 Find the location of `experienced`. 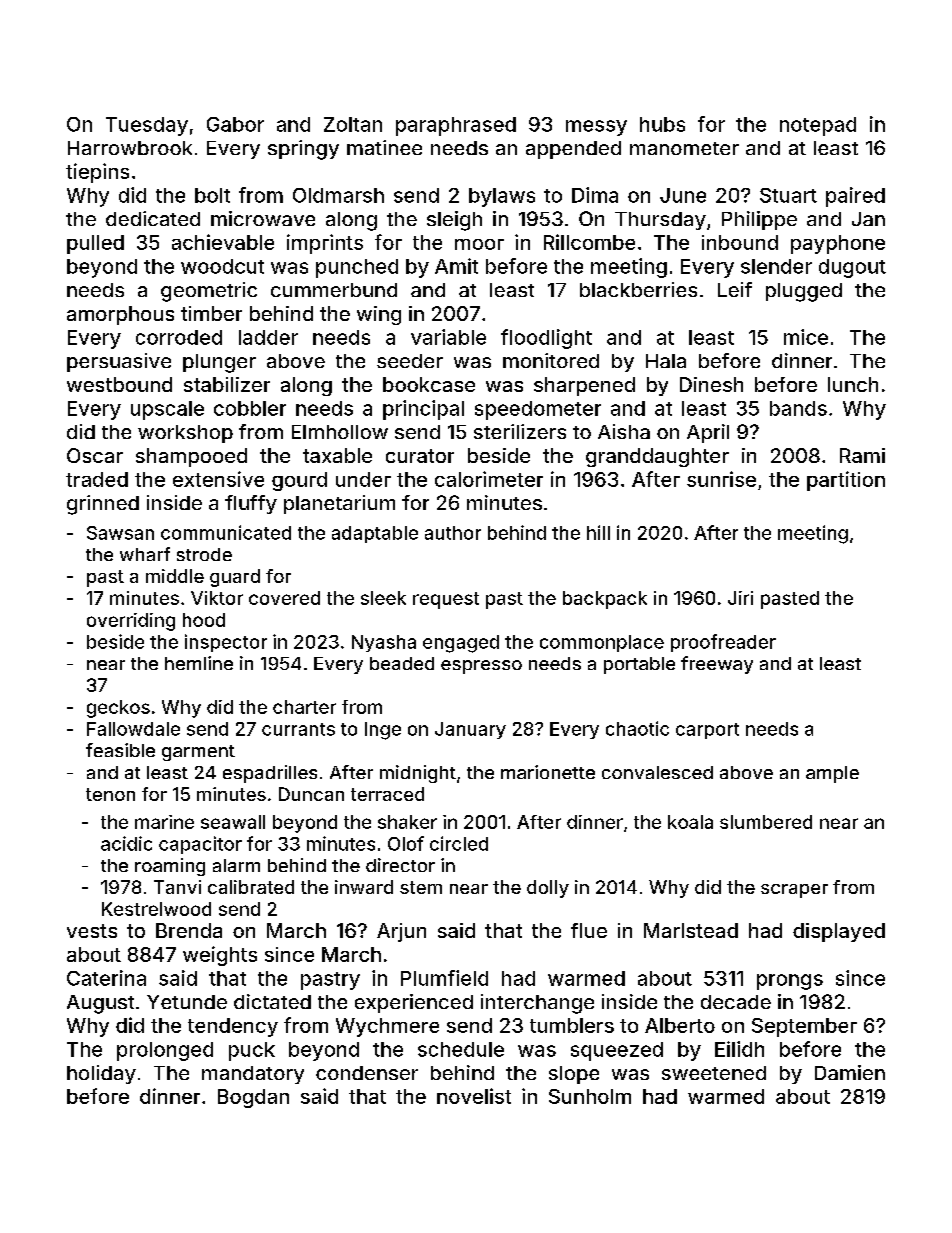

experienced is located at coordinates (414, 1003).
